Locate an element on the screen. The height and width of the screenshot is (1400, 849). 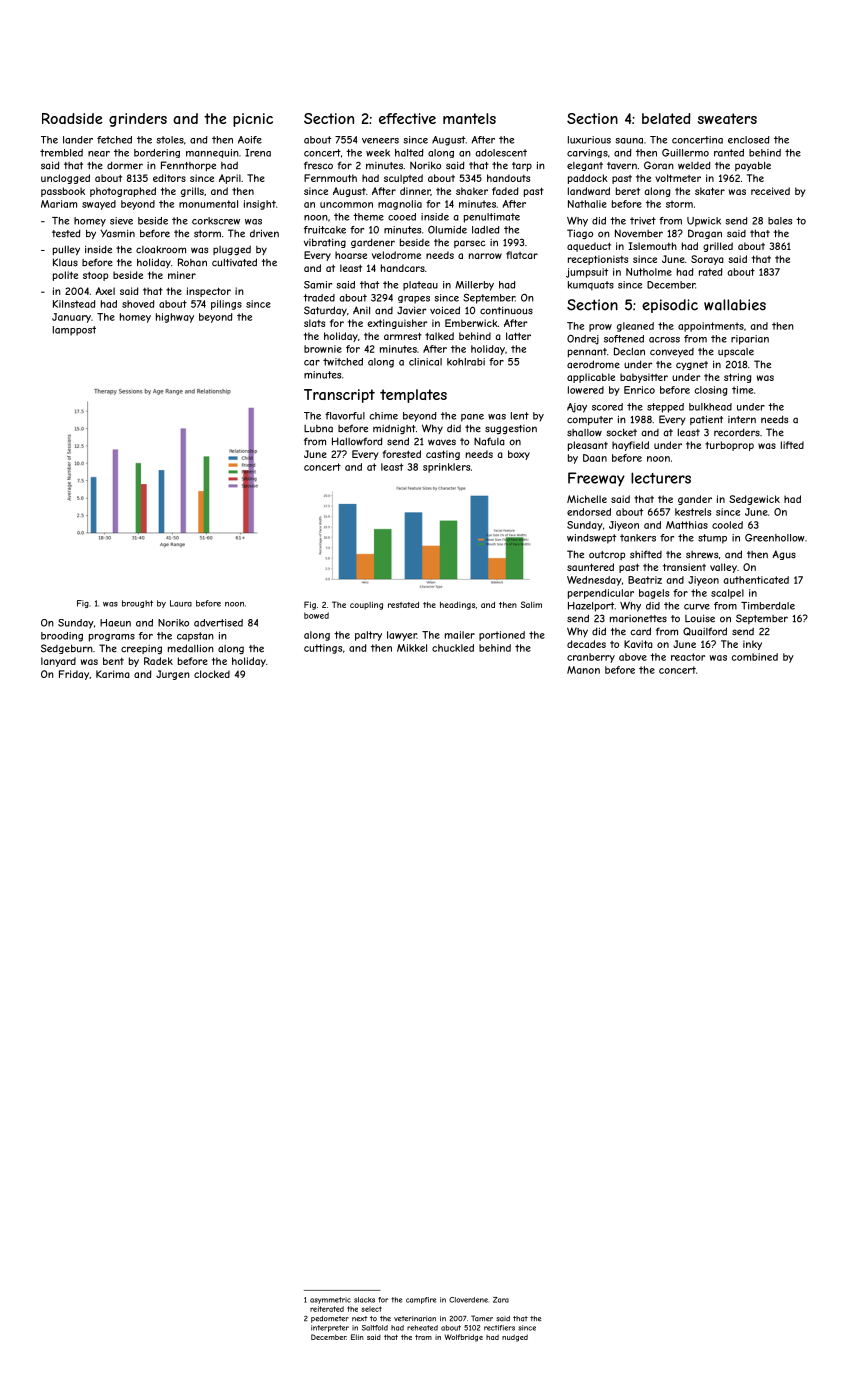
Roadside is located at coordinates (72, 118).
